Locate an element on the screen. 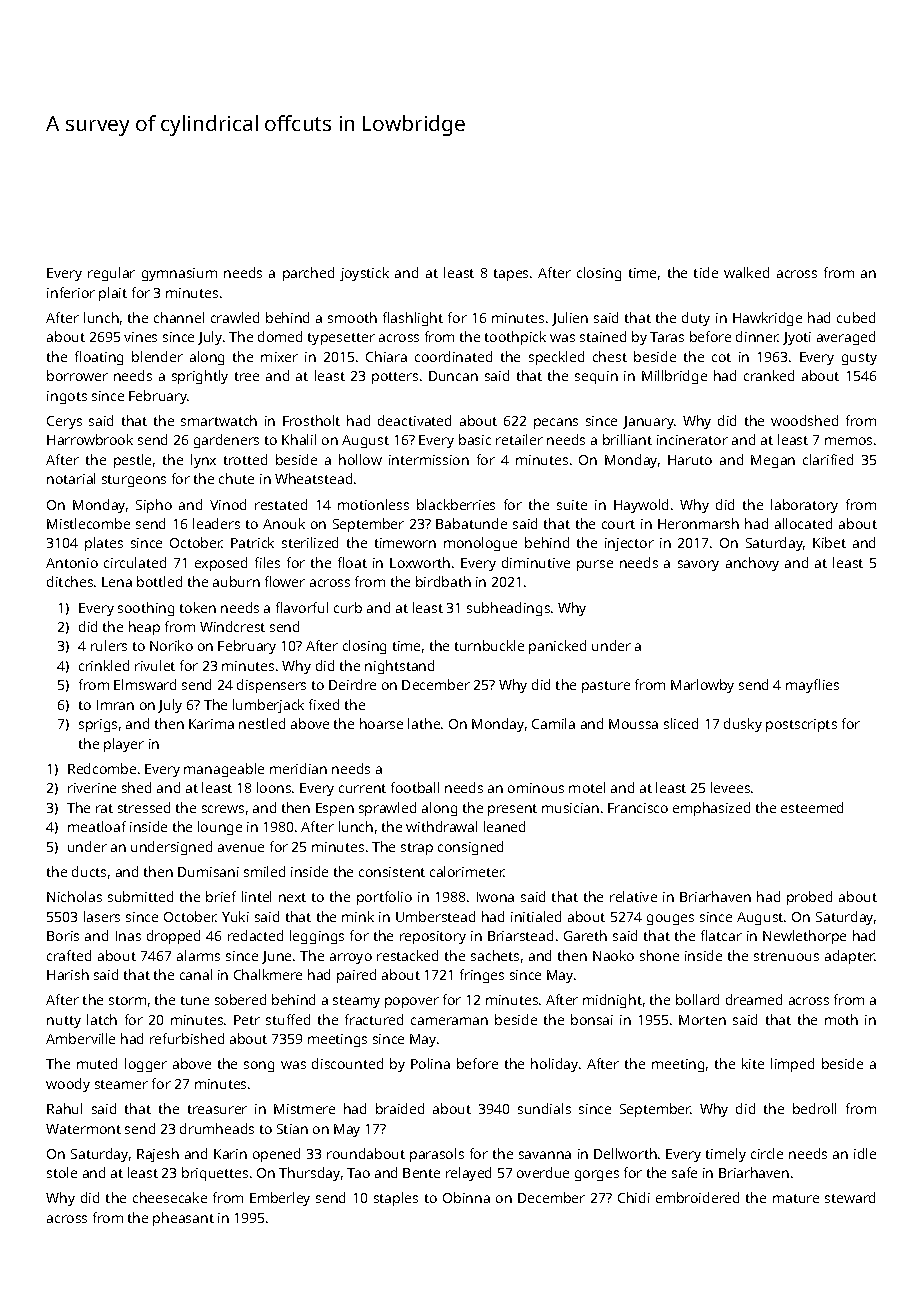 This screenshot has width=924, height=1308. riverine is located at coordinates (92, 788).
